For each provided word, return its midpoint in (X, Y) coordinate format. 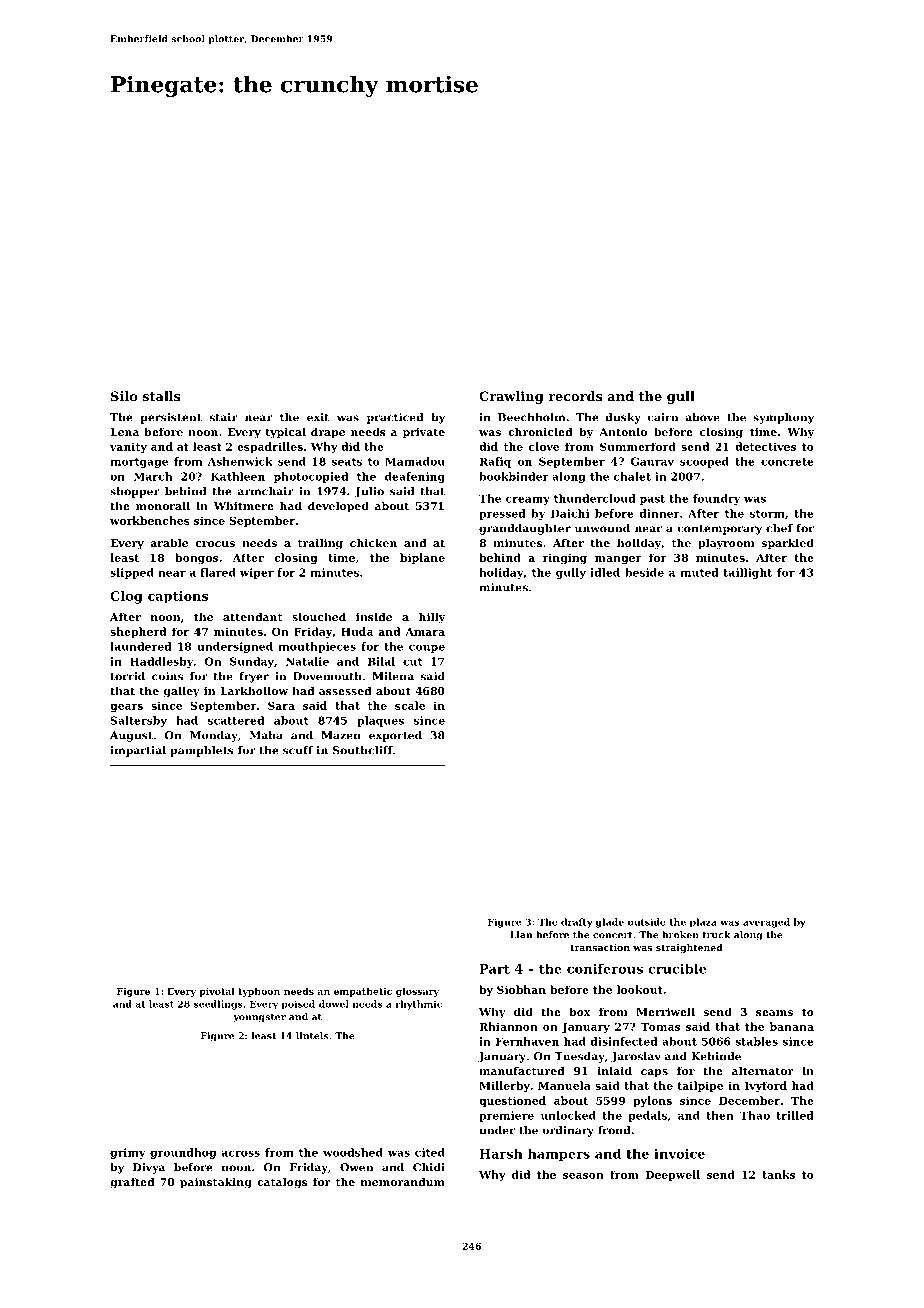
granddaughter (525, 529)
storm (767, 514)
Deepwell (672, 1175)
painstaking (216, 1183)
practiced (395, 418)
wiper (257, 573)
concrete (787, 462)
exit (318, 417)
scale (410, 705)
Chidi (429, 1167)
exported (395, 736)
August (131, 736)
